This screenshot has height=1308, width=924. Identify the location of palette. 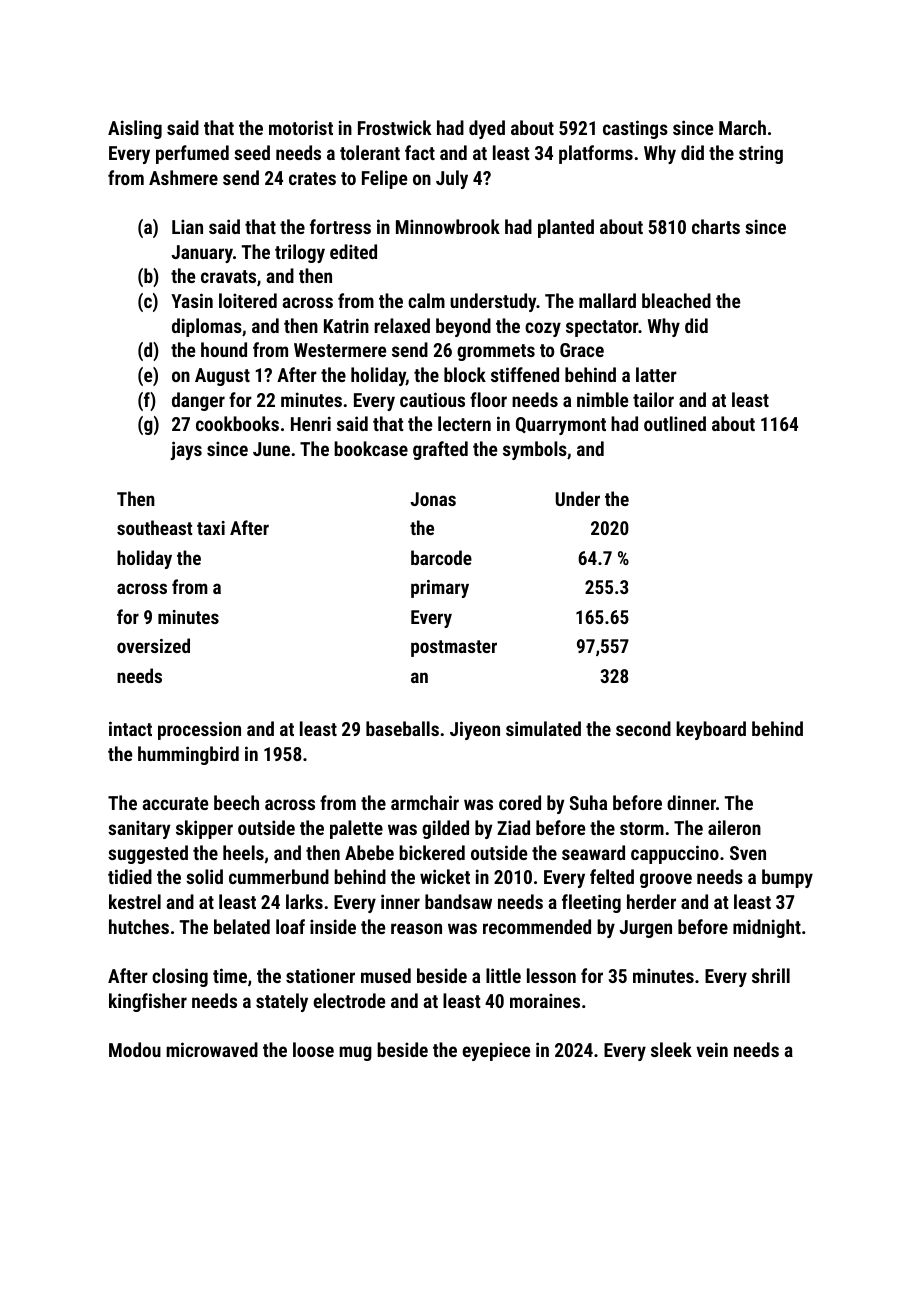
(356, 829).
